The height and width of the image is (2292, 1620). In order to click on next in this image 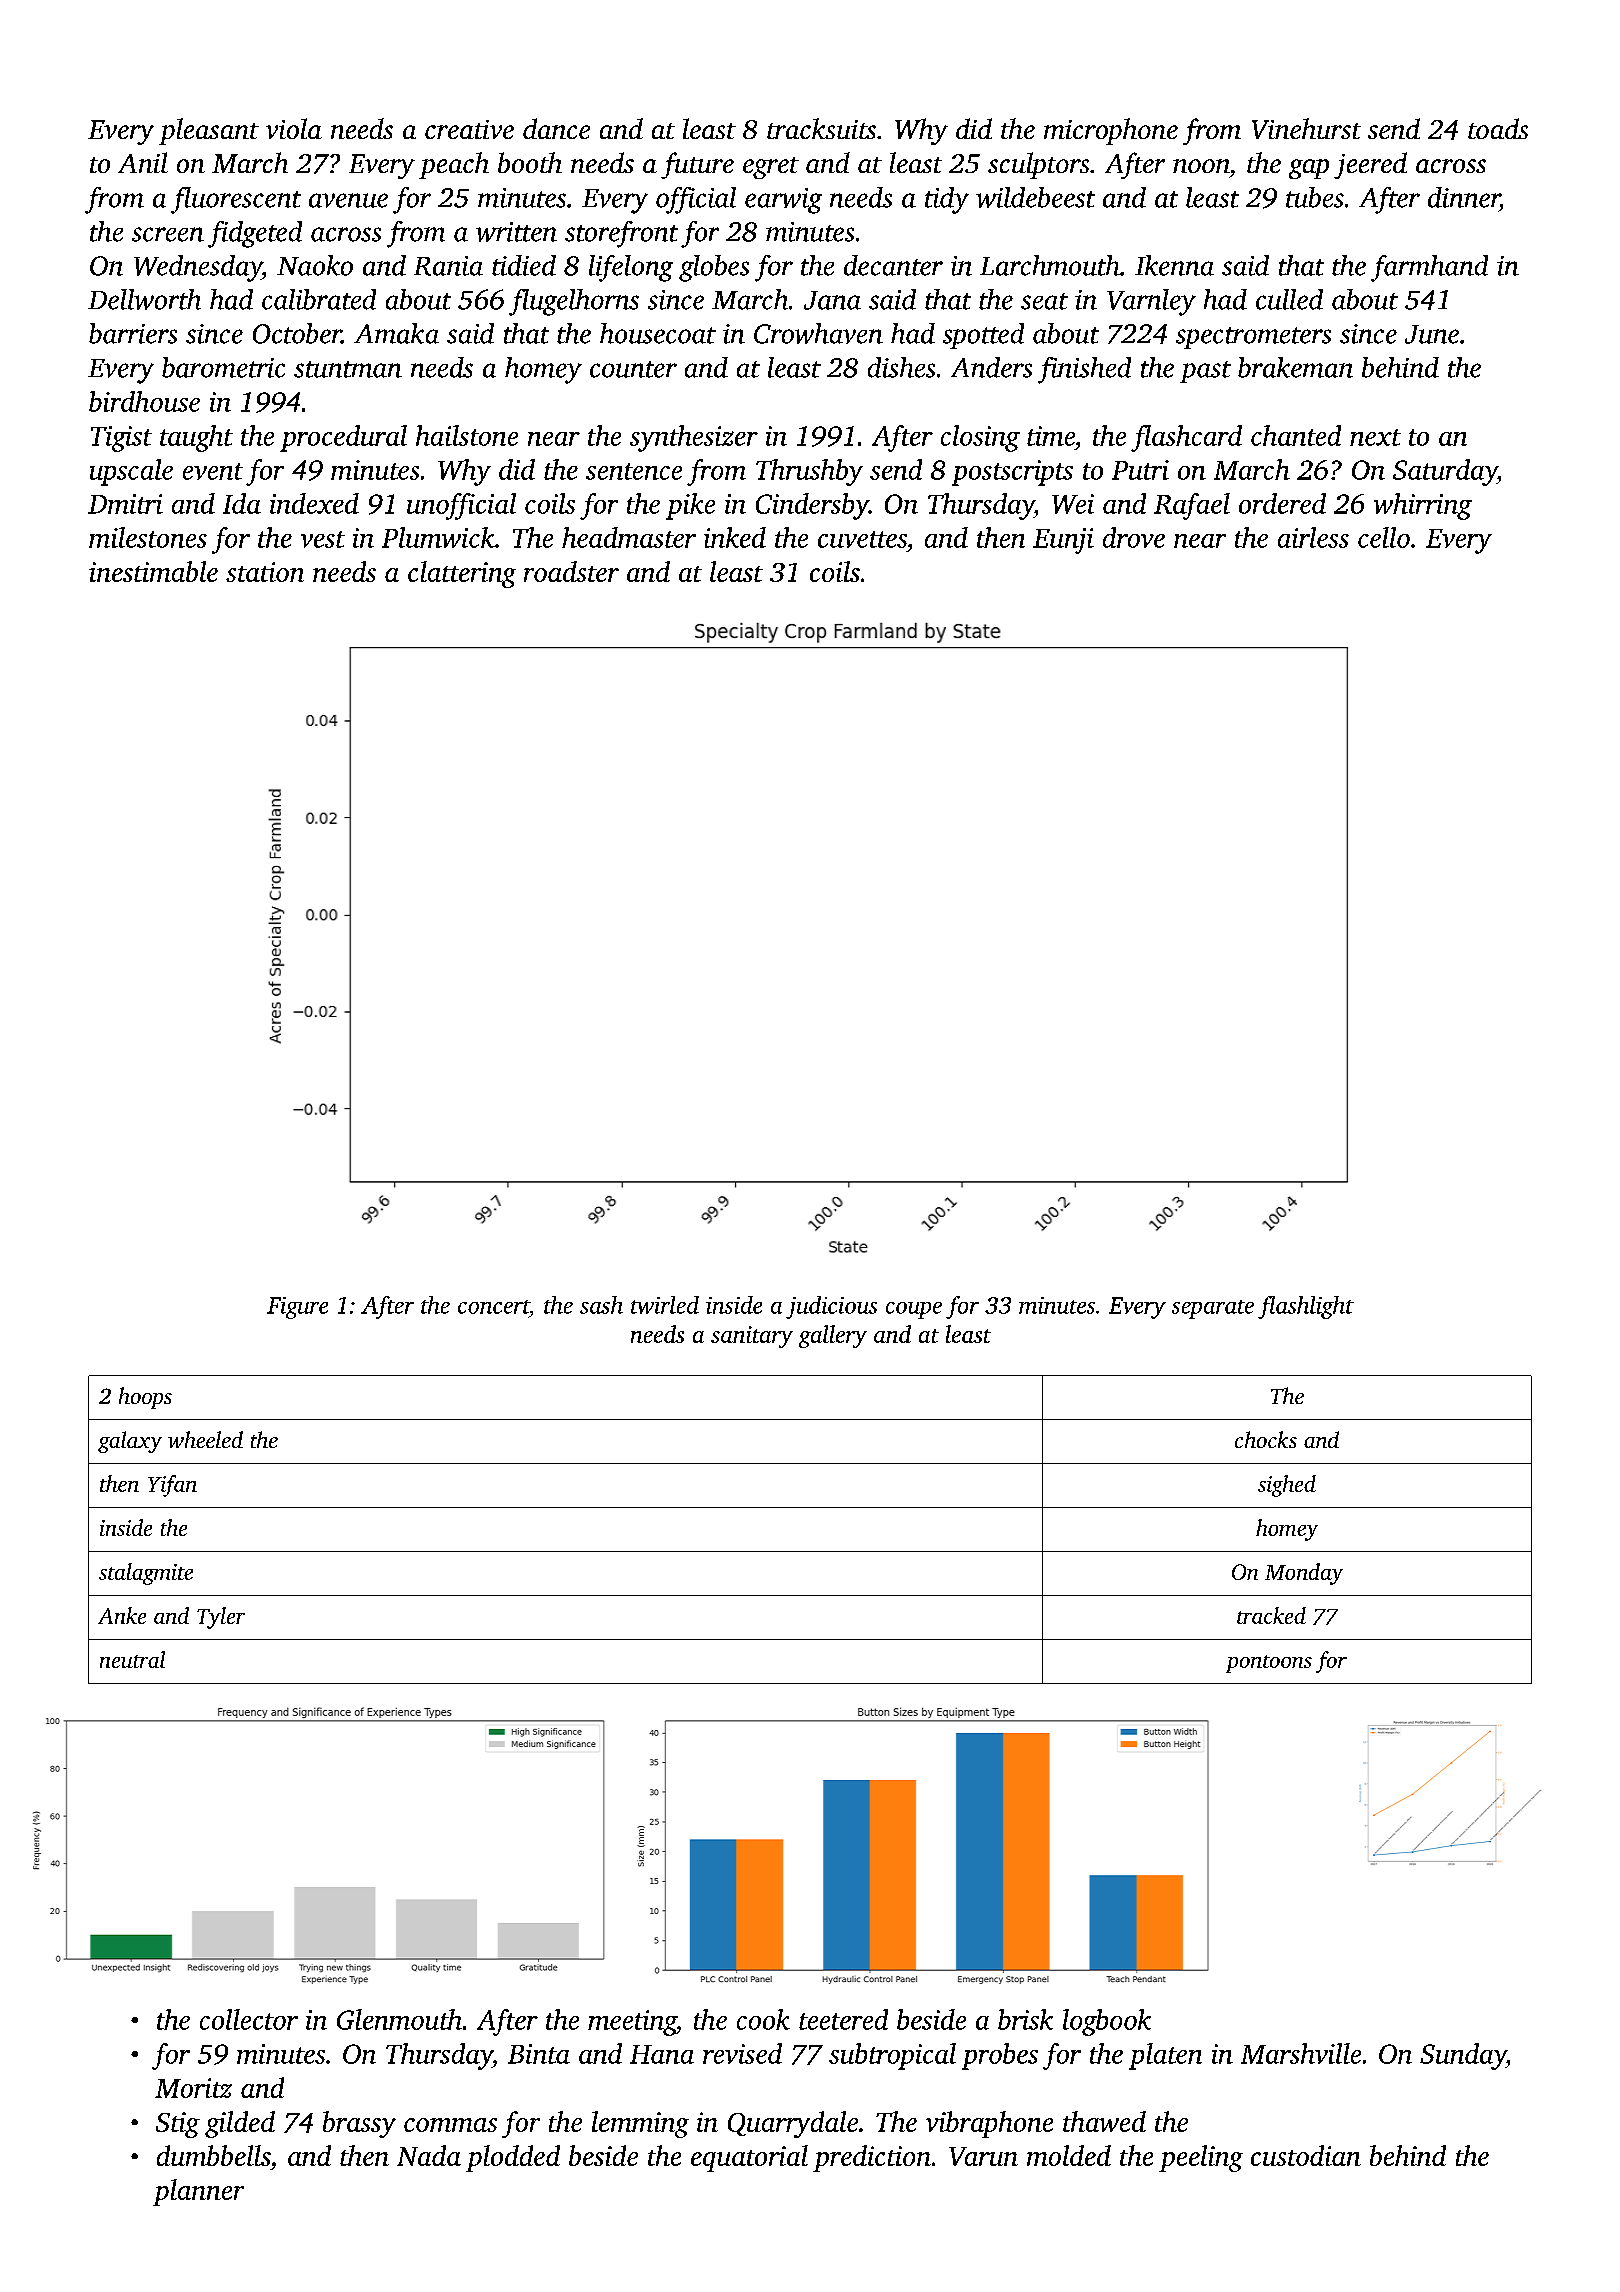, I will do `click(1375, 437)`.
